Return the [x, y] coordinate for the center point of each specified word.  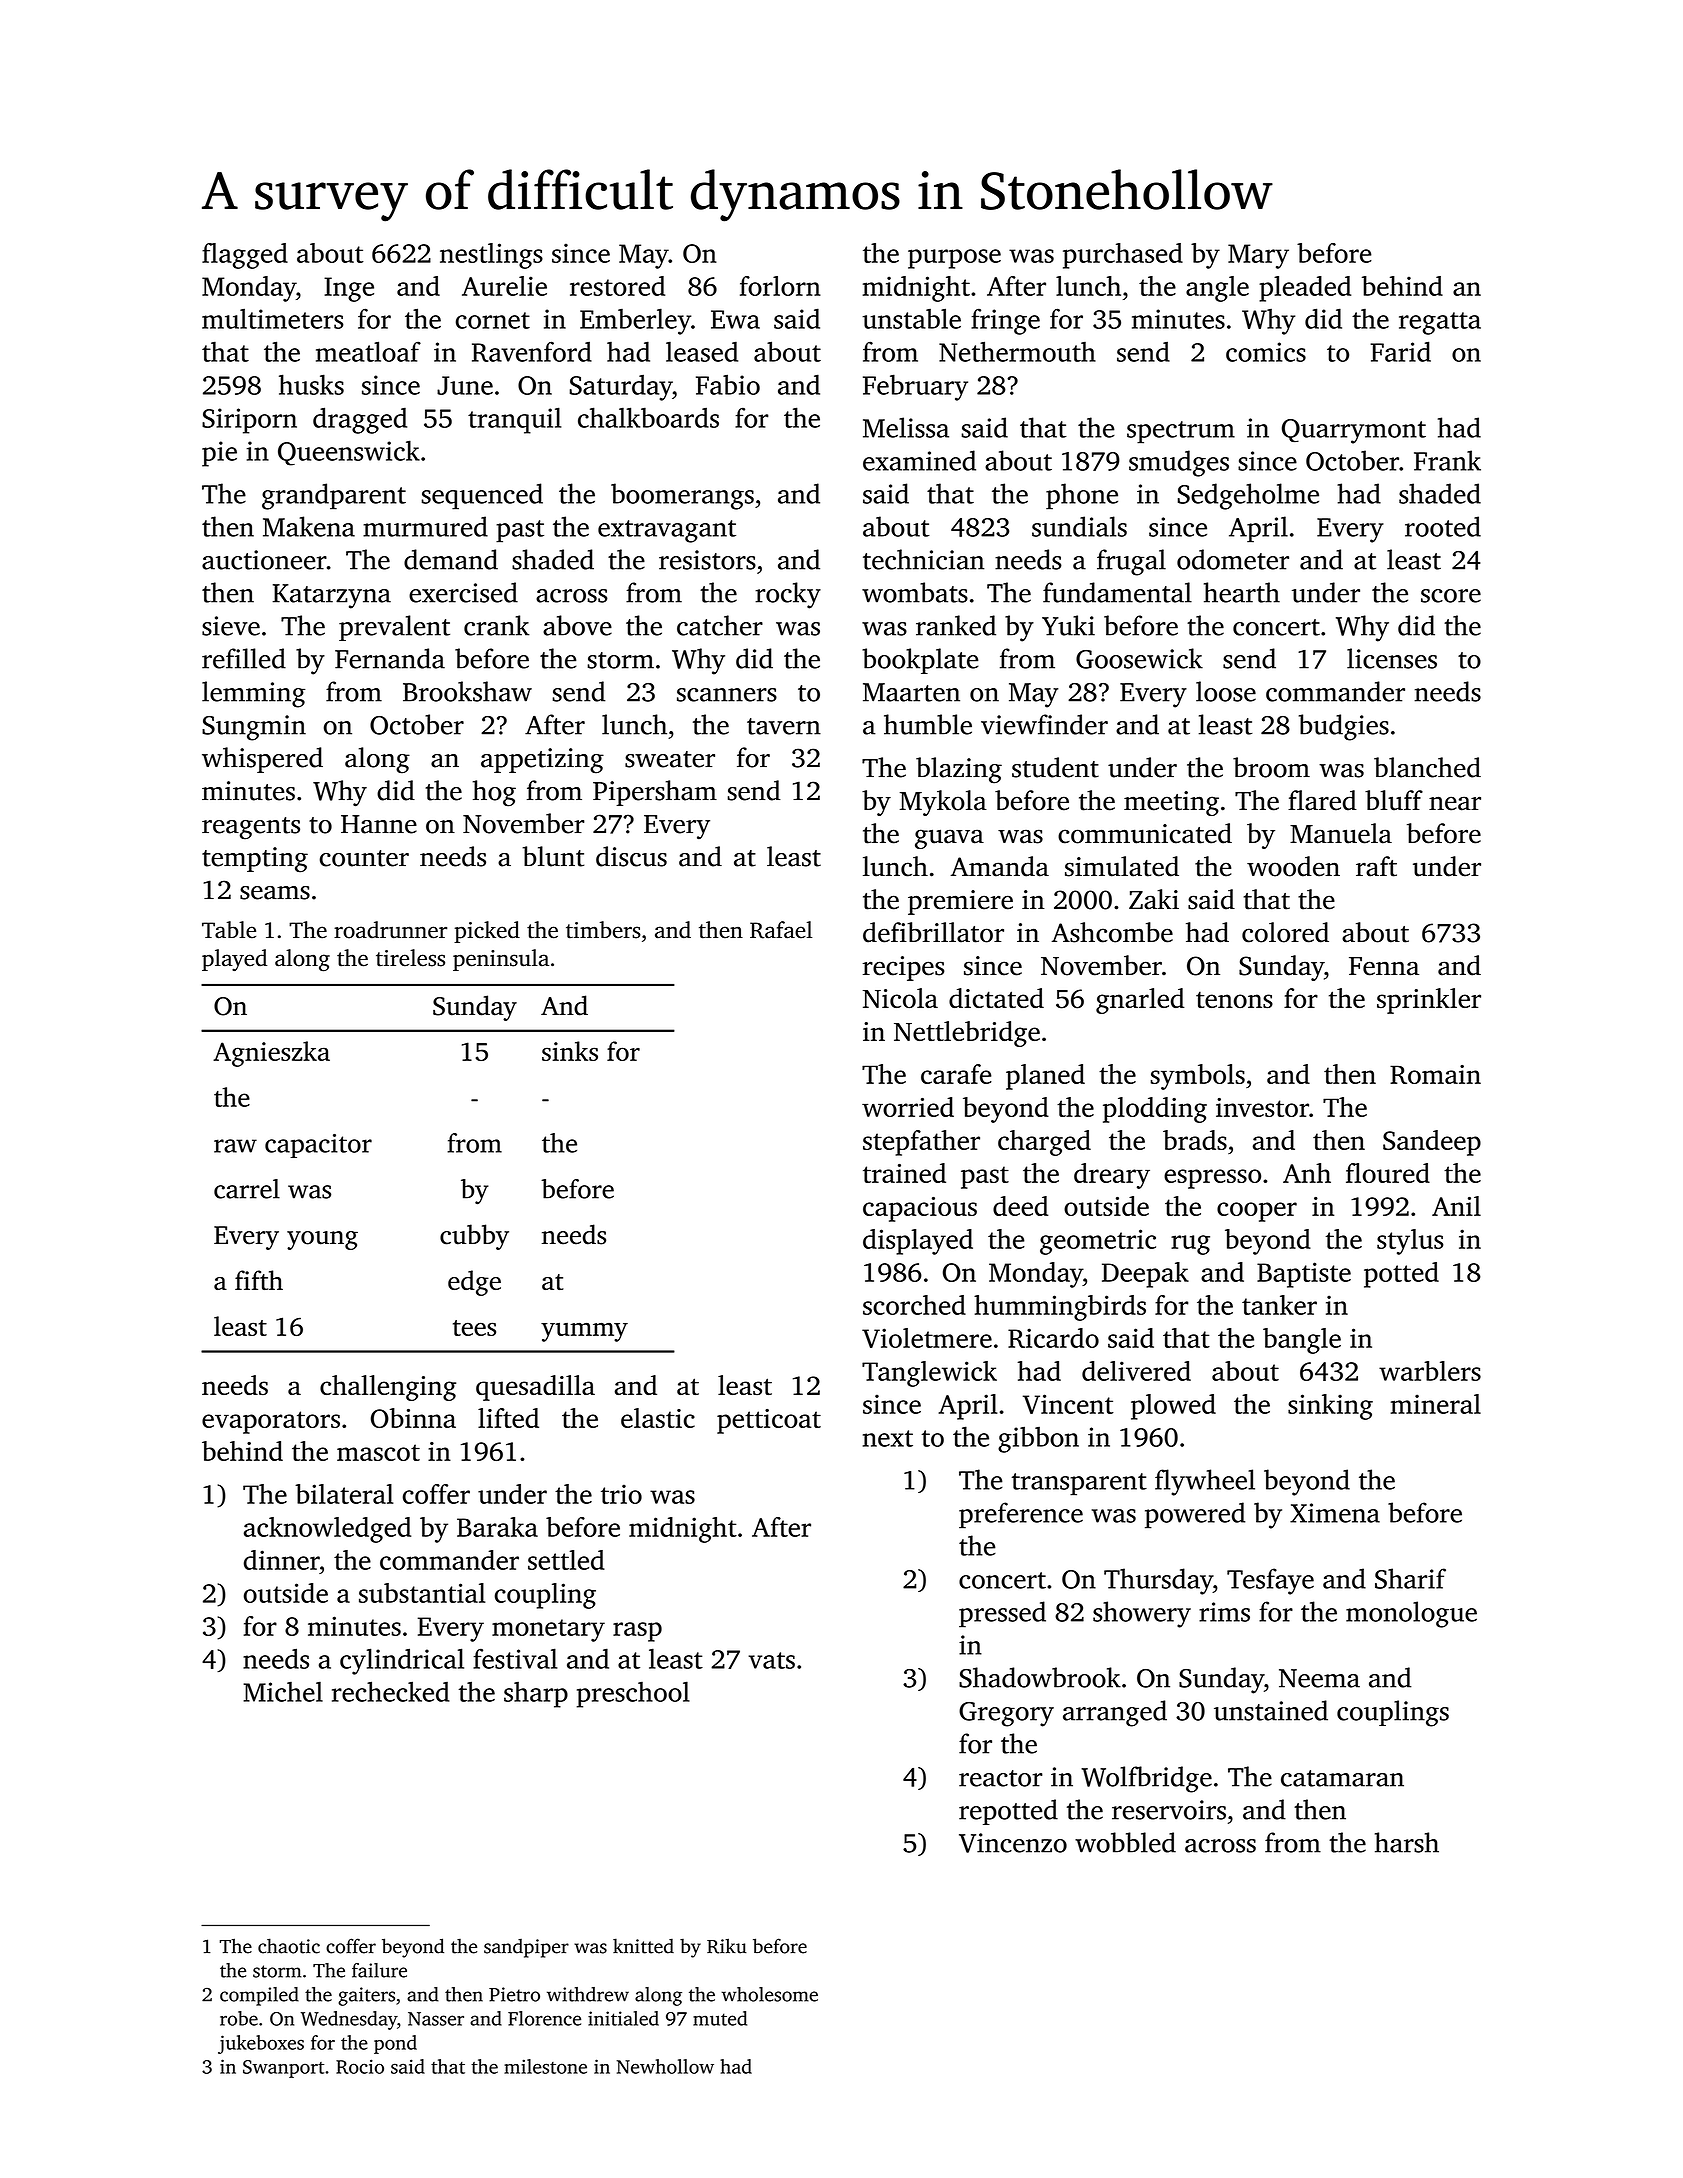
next [888, 1438]
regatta [1440, 323]
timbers [603, 930]
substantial [422, 1593]
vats [771, 1660]
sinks [570, 1051]
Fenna [1384, 966]
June [465, 385]
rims [1224, 1612]
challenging [388, 1388]
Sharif [1410, 1578]
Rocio [360, 2066]
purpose [954, 259]
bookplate [920, 661]
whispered [262, 760]
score [1451, 596]
